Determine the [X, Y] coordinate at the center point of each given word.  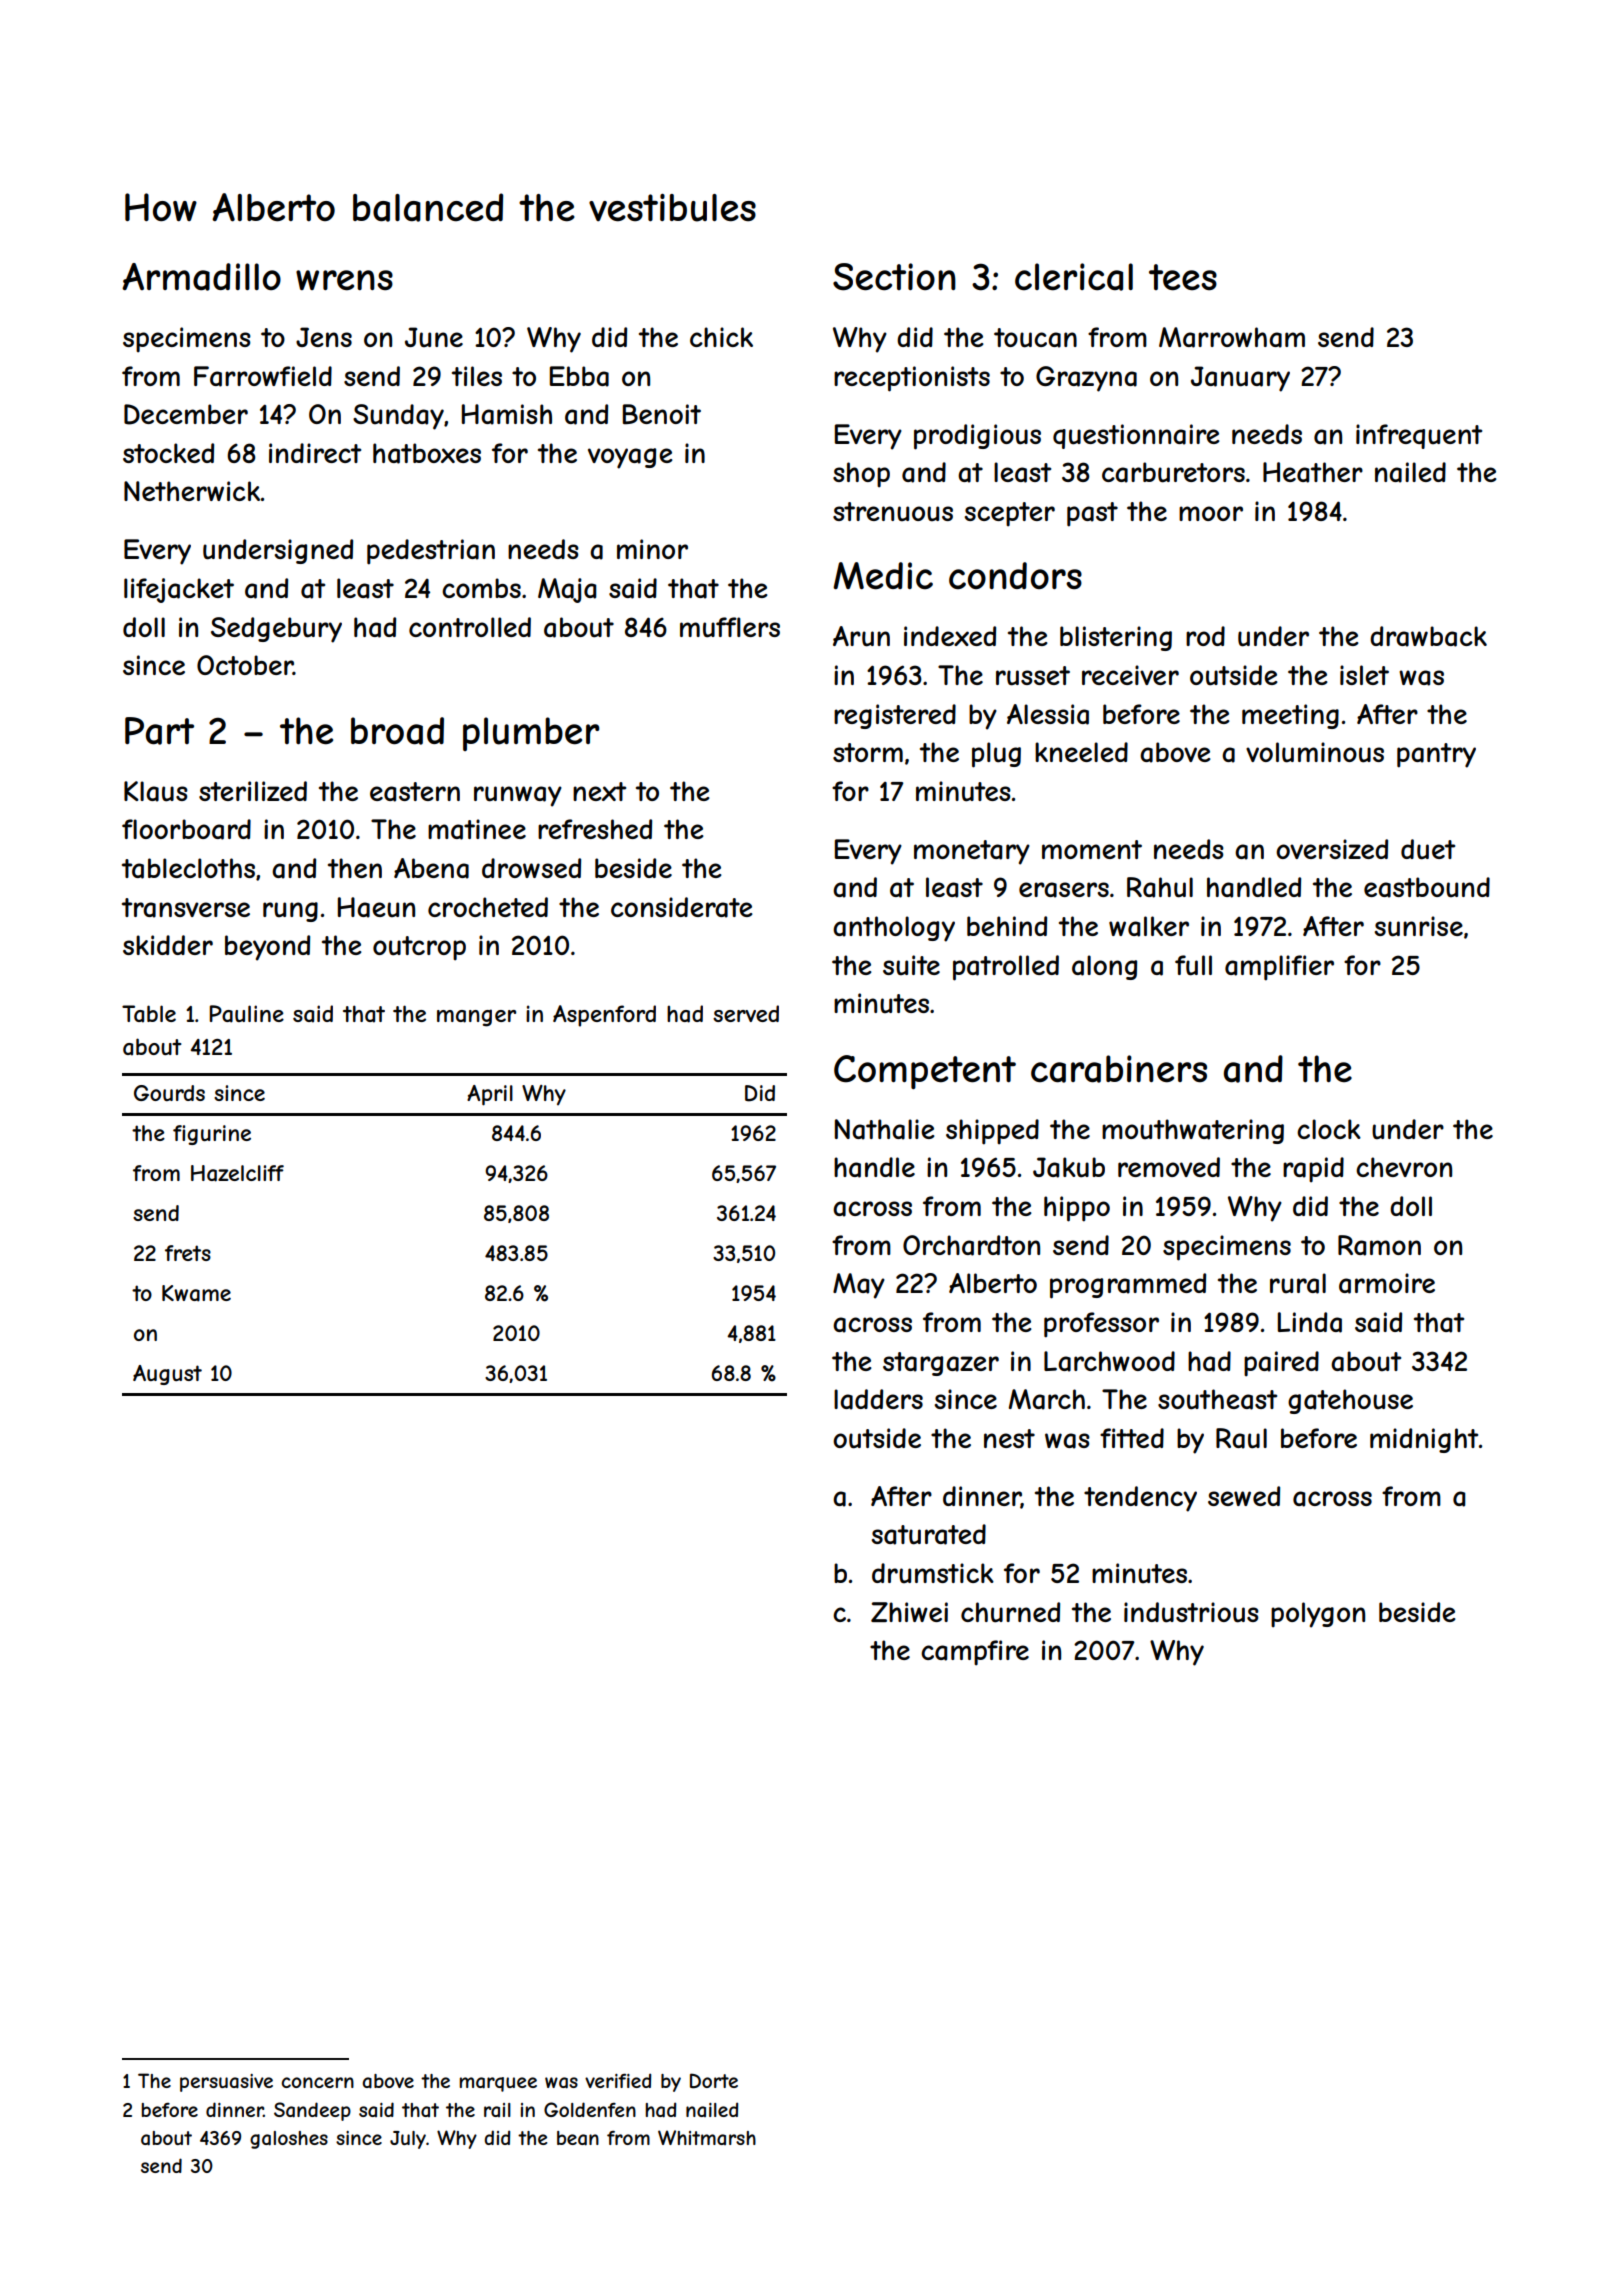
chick [721, 337]
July [408, 2140]
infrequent [1419, 436]
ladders [878, 1399]
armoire [1387, 1283]
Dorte [714, 2081]
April [490, 1095]
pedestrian [431, 552]
